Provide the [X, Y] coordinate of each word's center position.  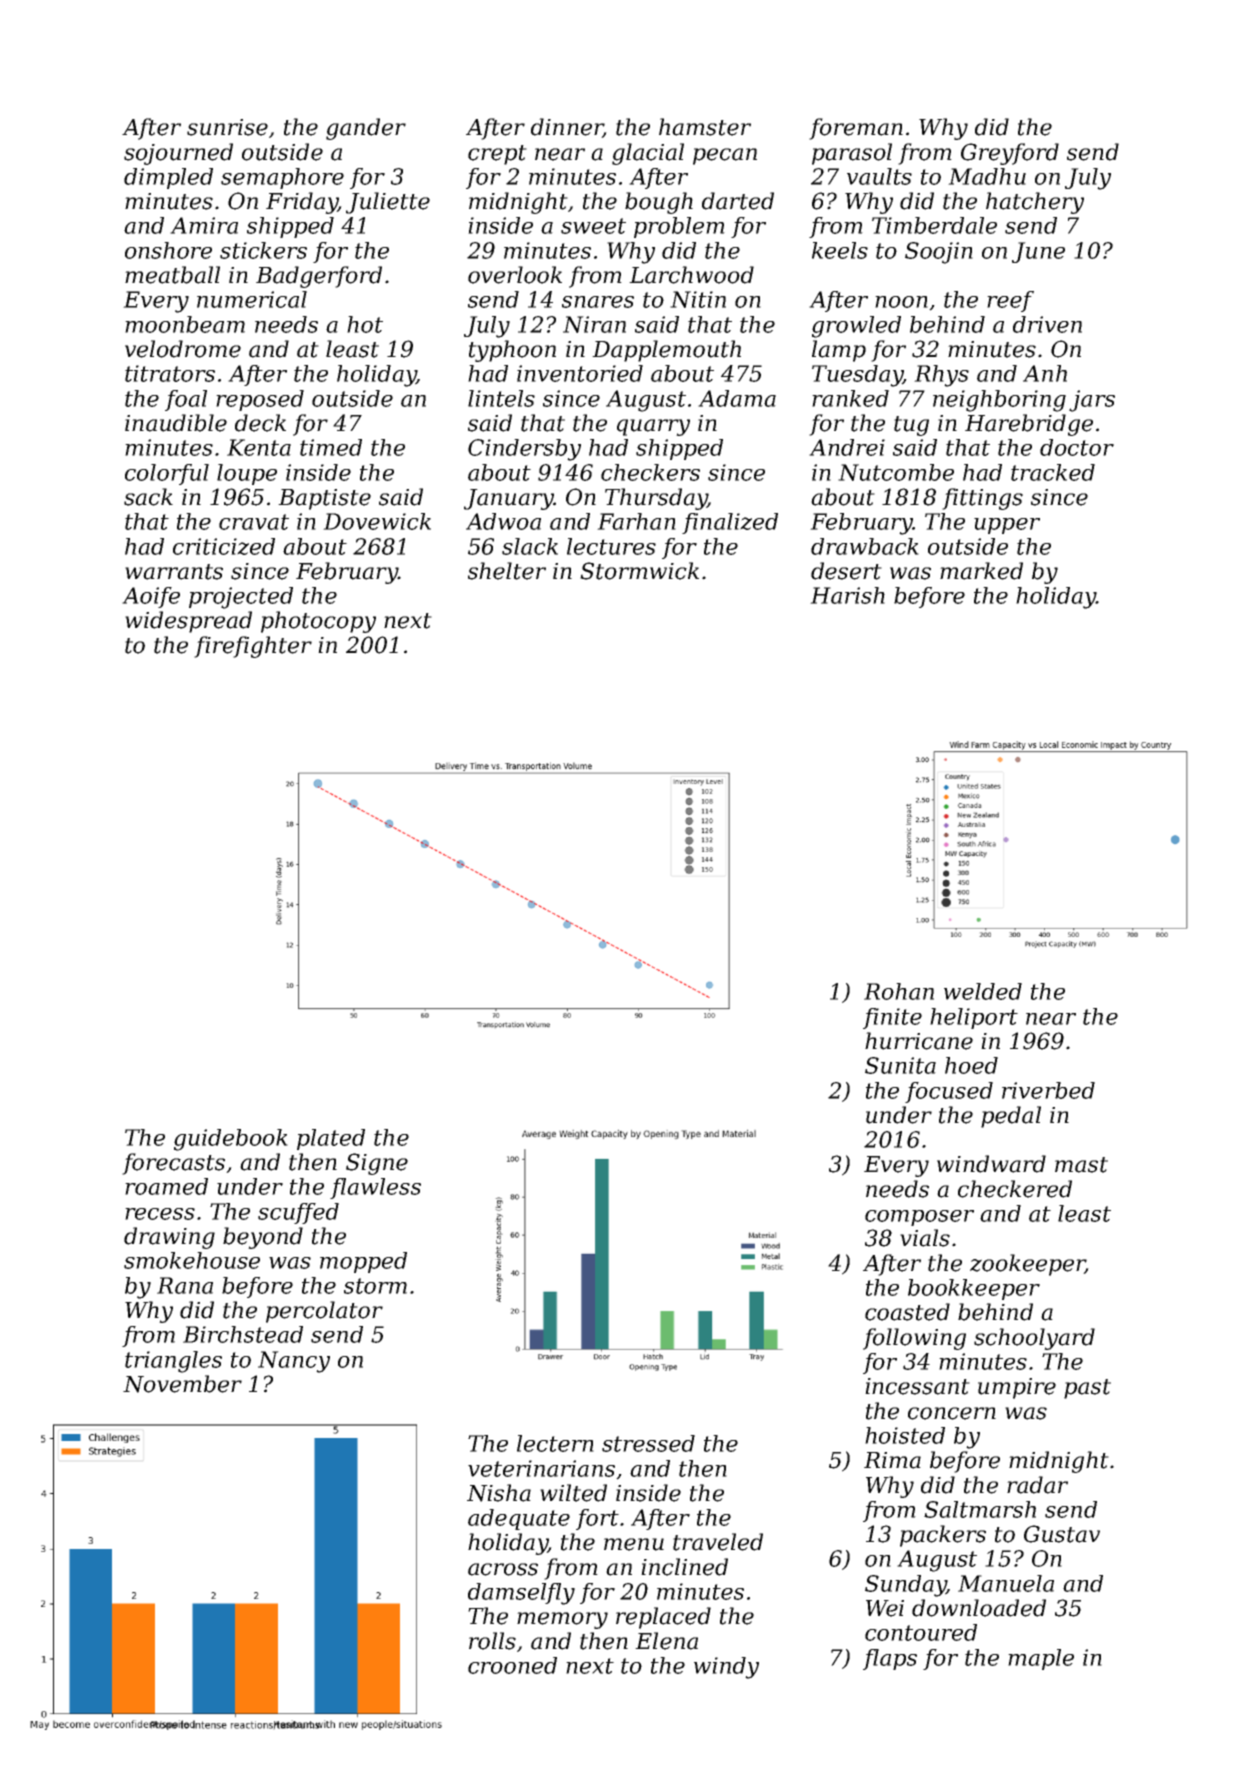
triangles [173, 1362]
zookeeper [1027, 1265]
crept [497, 155]
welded [983, 991]
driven [1047, 324]
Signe [377, 1164]
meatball [172, 275]
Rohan [899, 991]
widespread [188, 622]
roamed [166, 1186]
